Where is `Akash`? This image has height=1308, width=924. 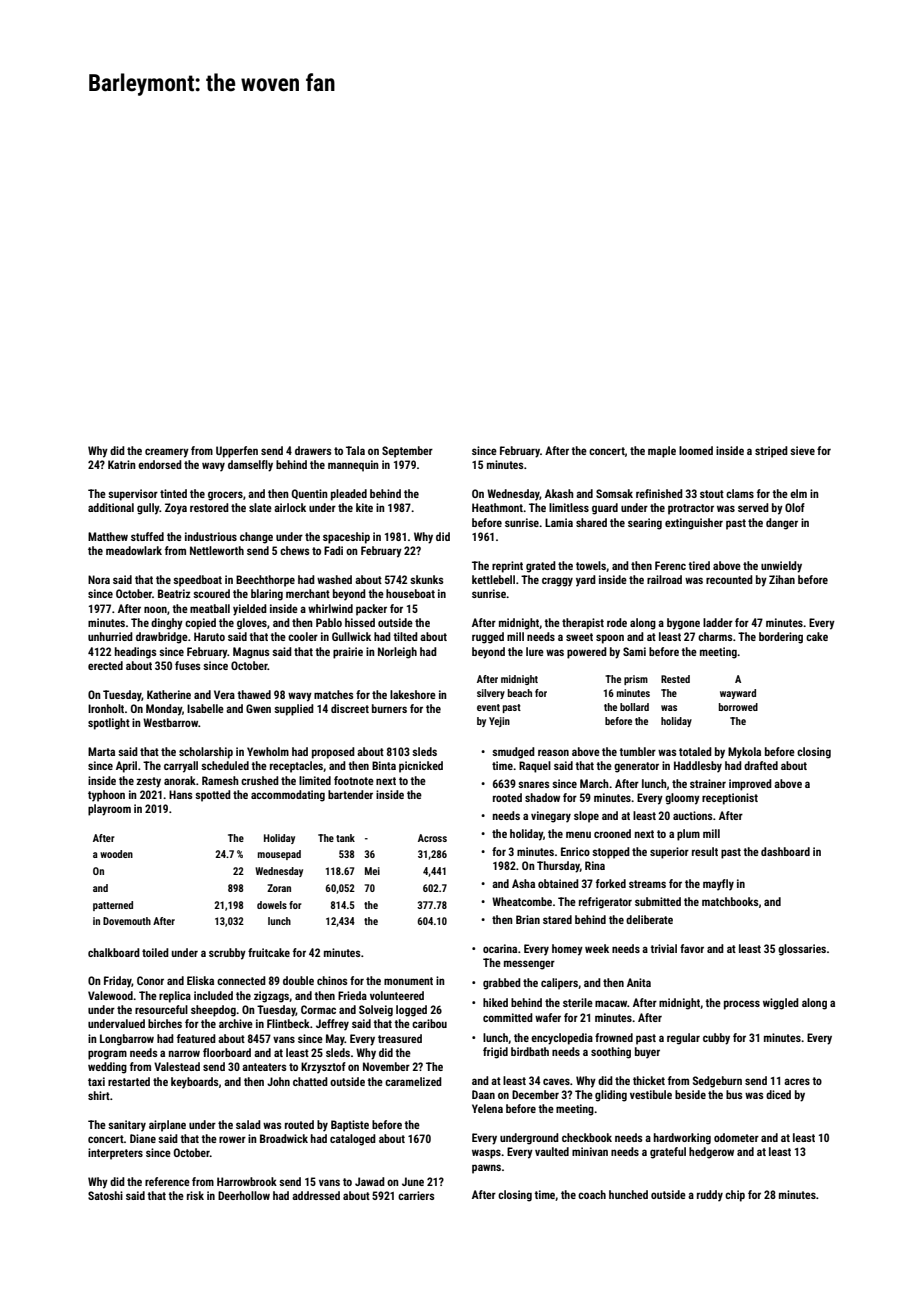
Akash is located at coordinates (559, 493).
